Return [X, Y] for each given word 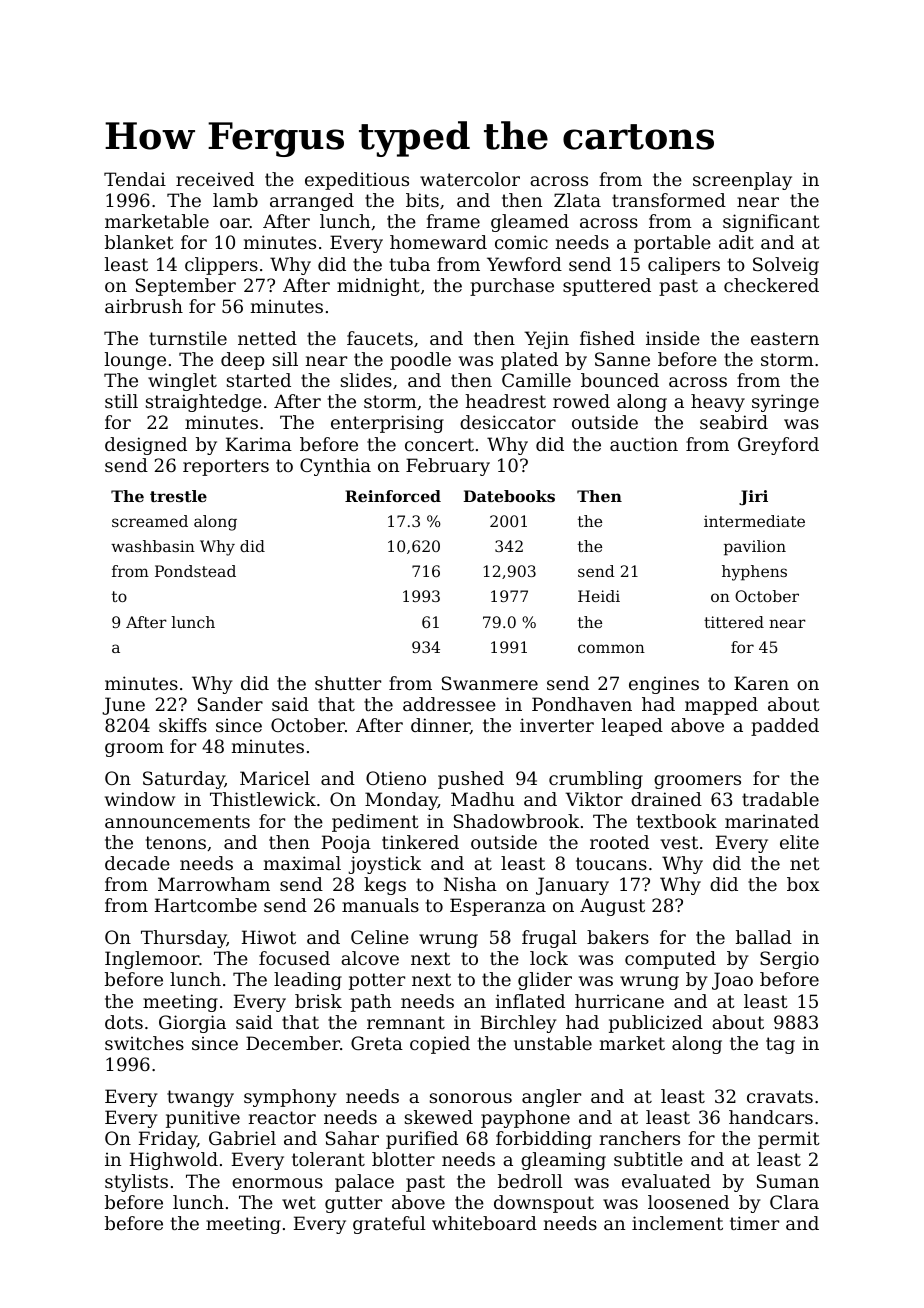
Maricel [275, 778]
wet [299, 1202]
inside [673, 338]
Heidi [599, 596]
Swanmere [490, 683]
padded [785, 727]
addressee [449, 704]
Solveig [786, 266]
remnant [406, 1022]
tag [780, 1045]
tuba [410, 264]
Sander [230, 704]
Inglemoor [152, 960]
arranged [312, 202]
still [121, 401]
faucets [380, 338]
